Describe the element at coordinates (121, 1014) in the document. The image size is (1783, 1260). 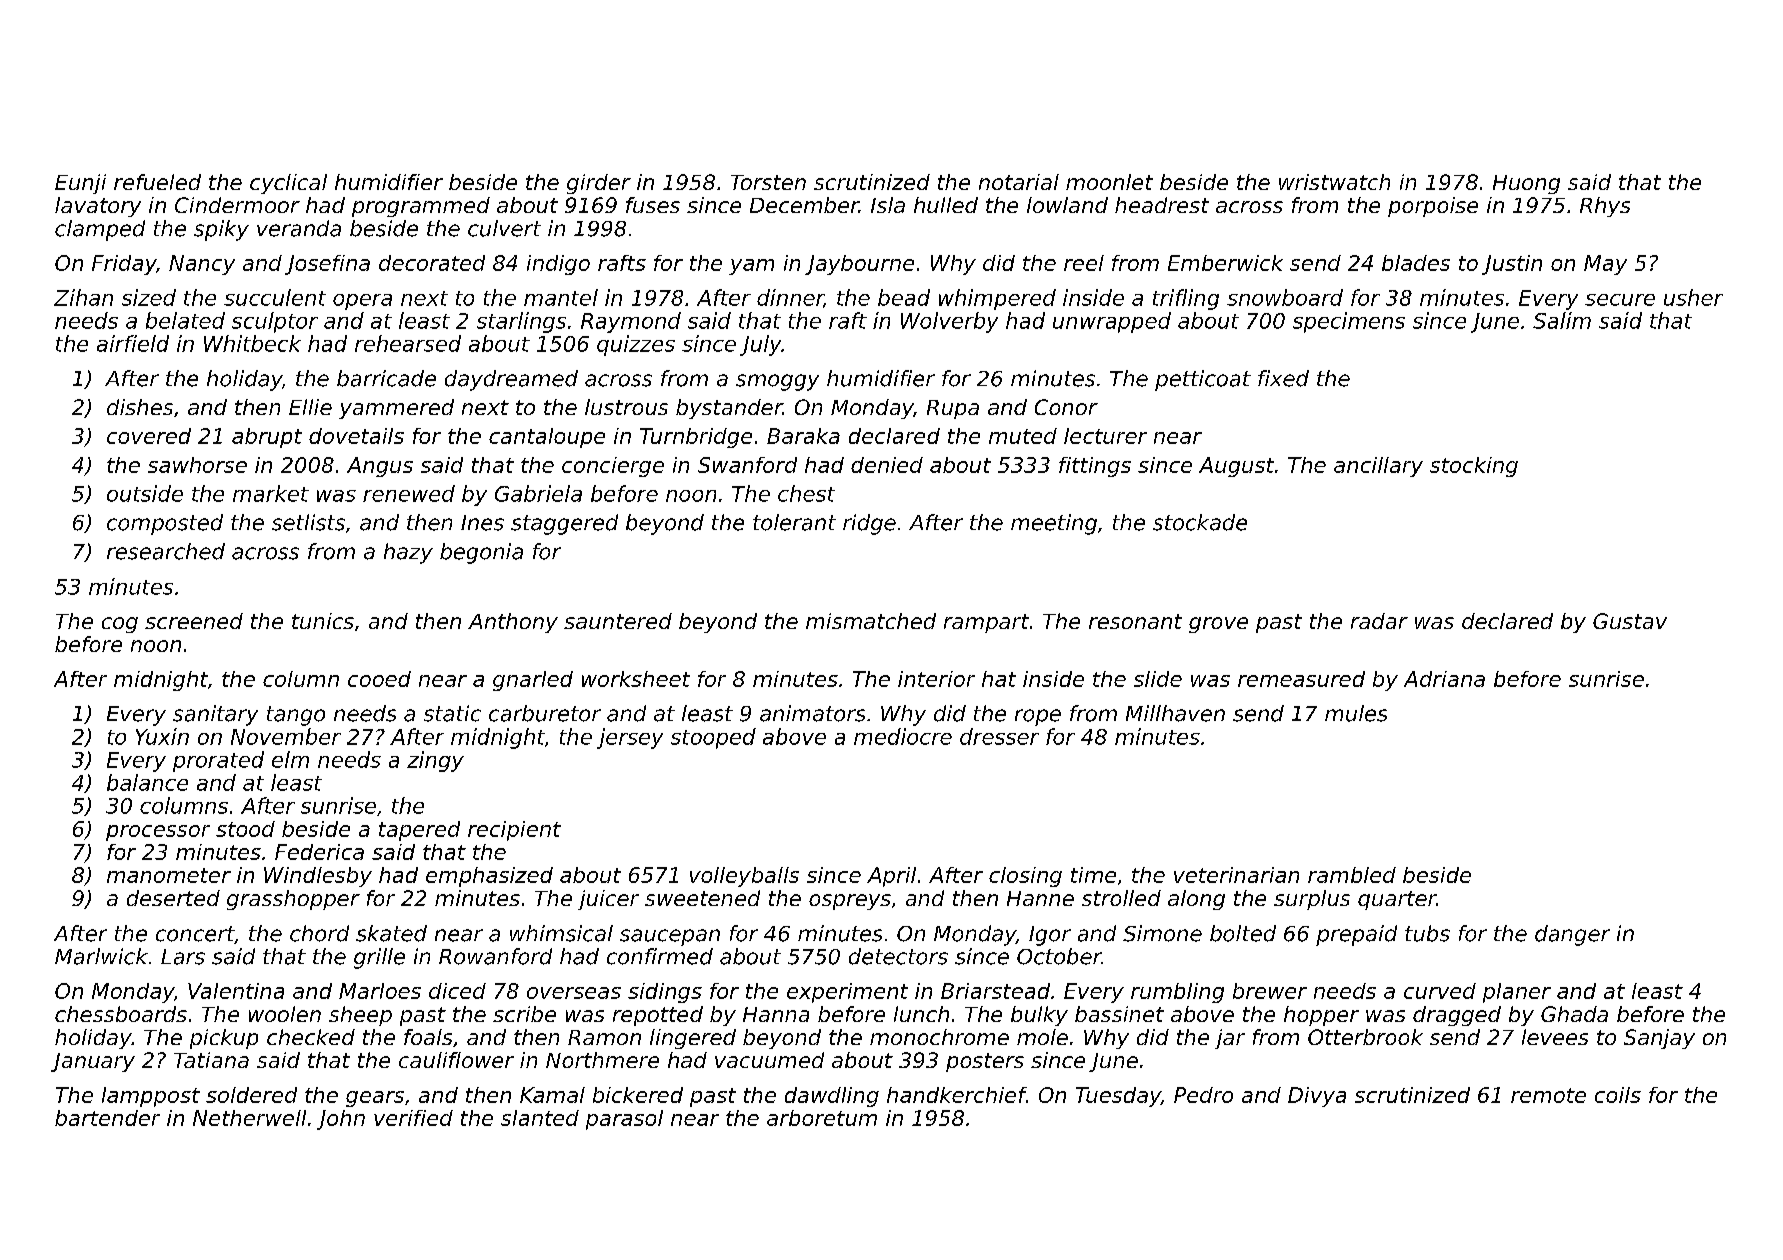
I see `chessboards` at that location.
